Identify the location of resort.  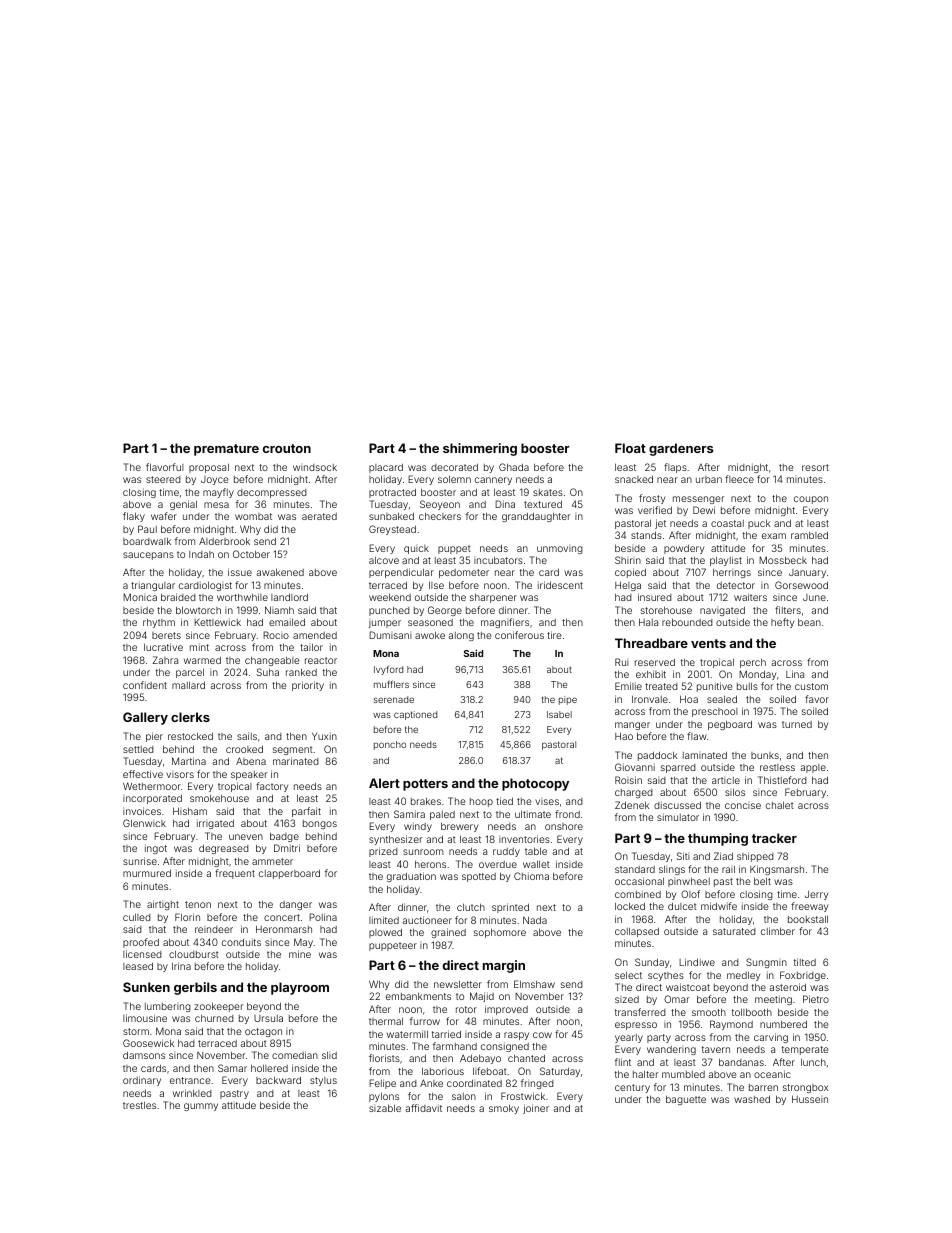
(815, 467).
